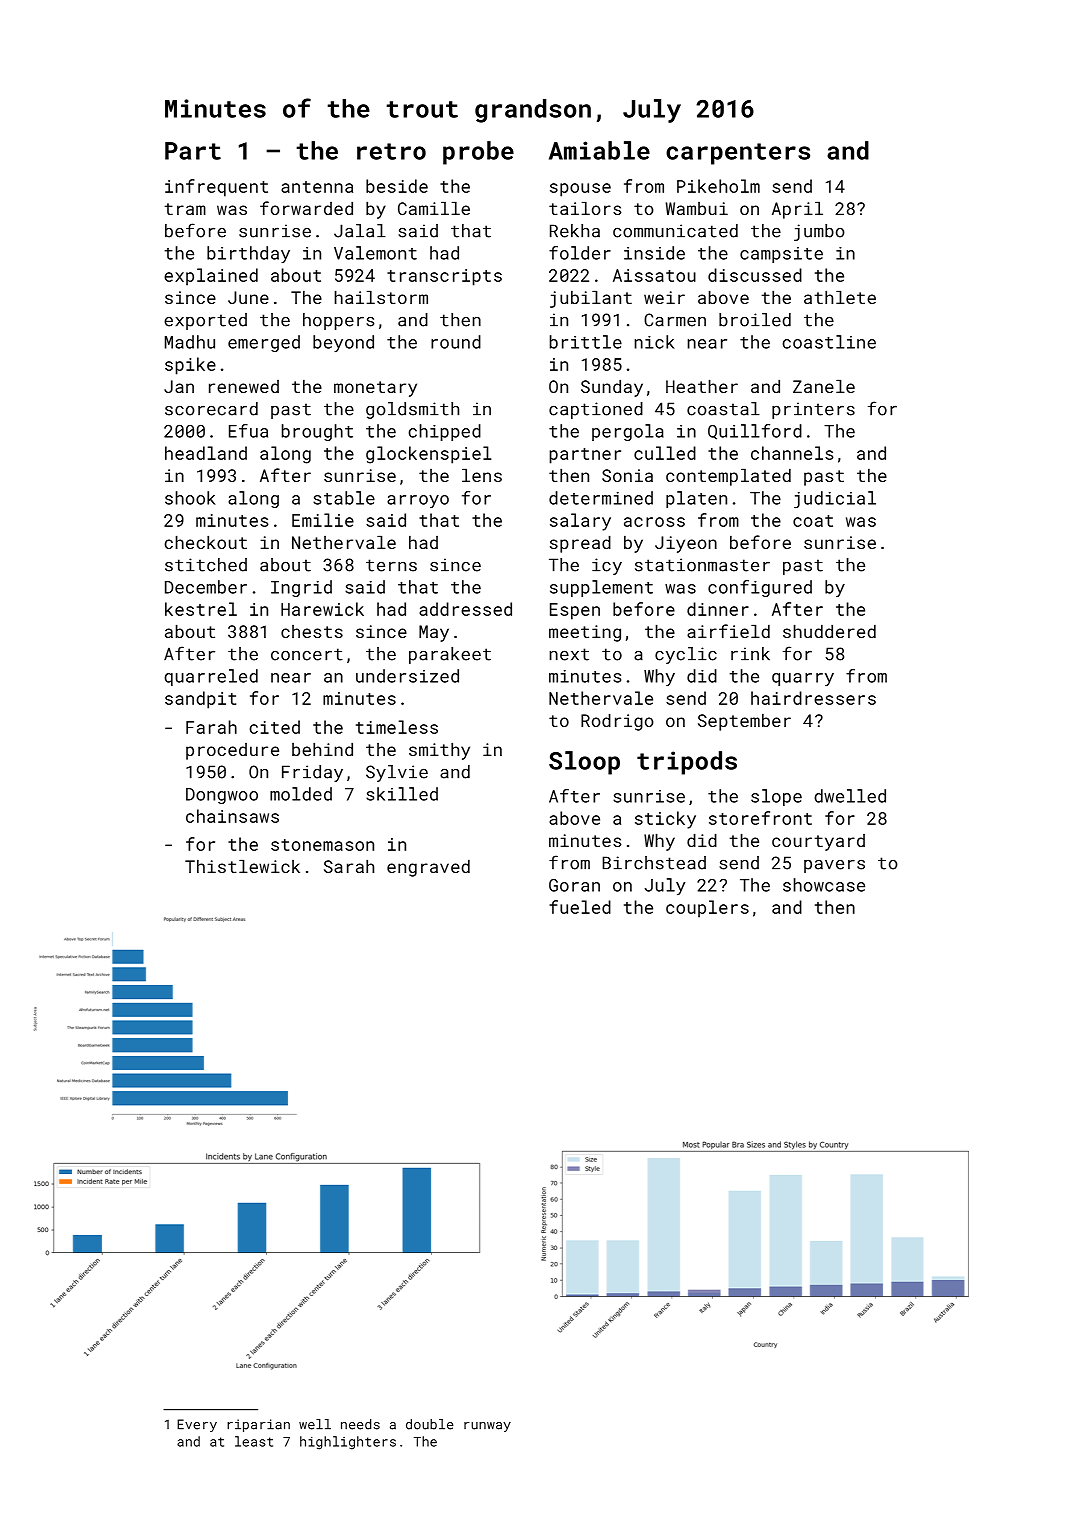 The image size is (1069, 1518). Describe the element at coordinates (197, 1425) in the screenshot. I see `Every` at that location.
